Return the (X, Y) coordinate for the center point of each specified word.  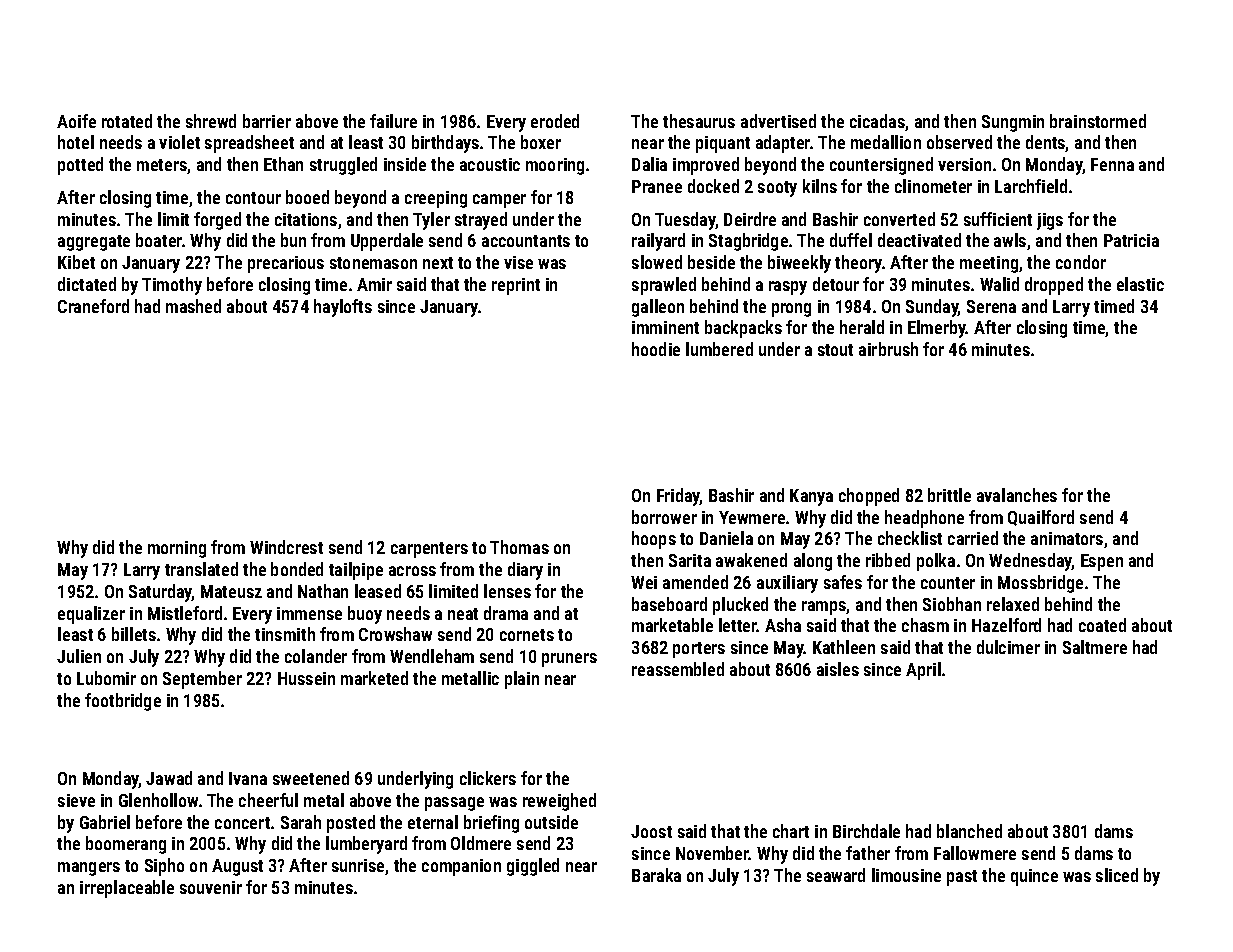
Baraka (656, 875)
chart (791, 831)
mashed (193, 306)
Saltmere (1095, 647)
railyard (658, 242)
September (202, 680)
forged (217, 221)
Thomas (519, 547)
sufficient (998, 219)
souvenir (211, 887)
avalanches (1017, 495)
